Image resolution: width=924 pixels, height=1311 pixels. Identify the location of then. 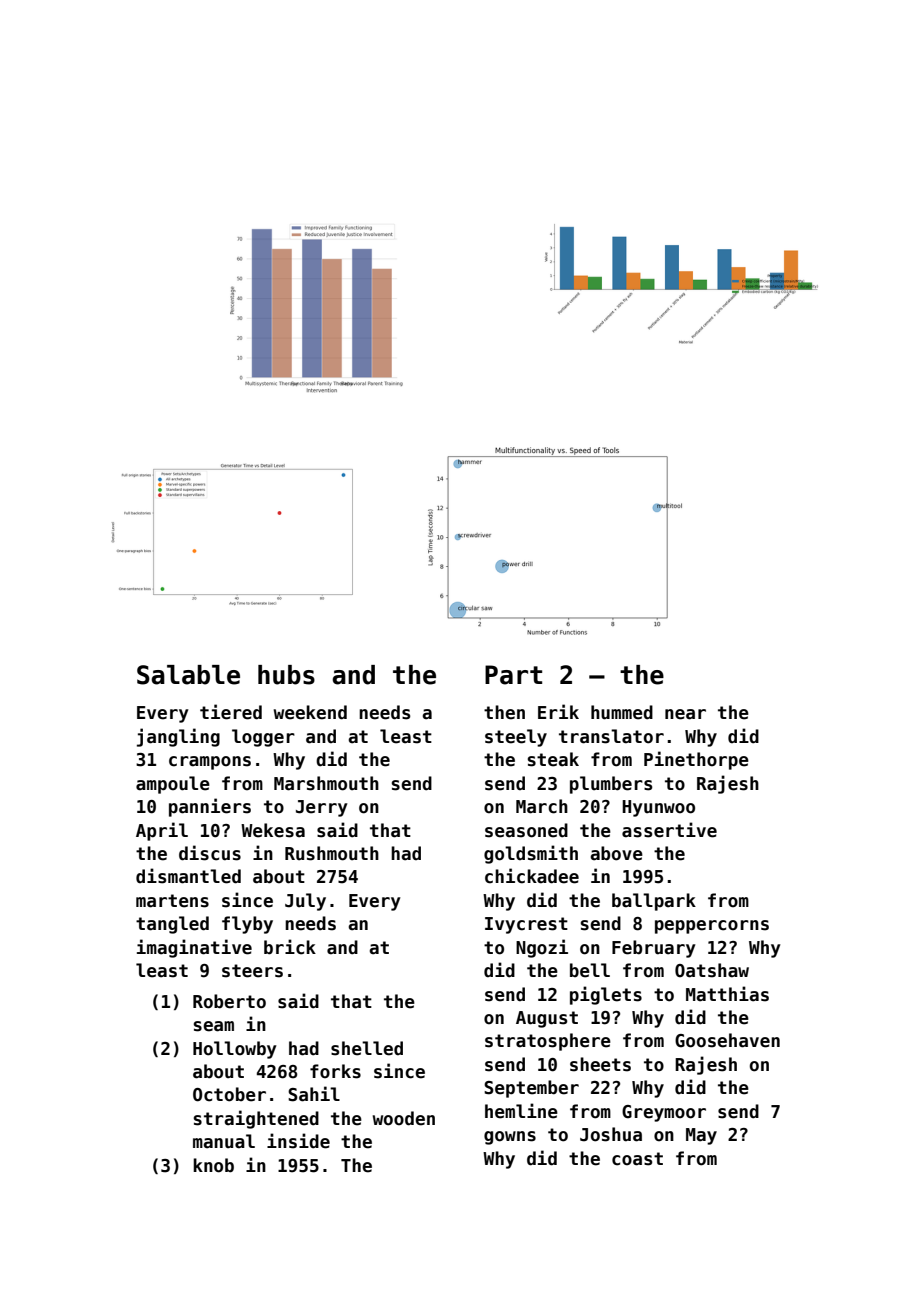
(504, 712).
